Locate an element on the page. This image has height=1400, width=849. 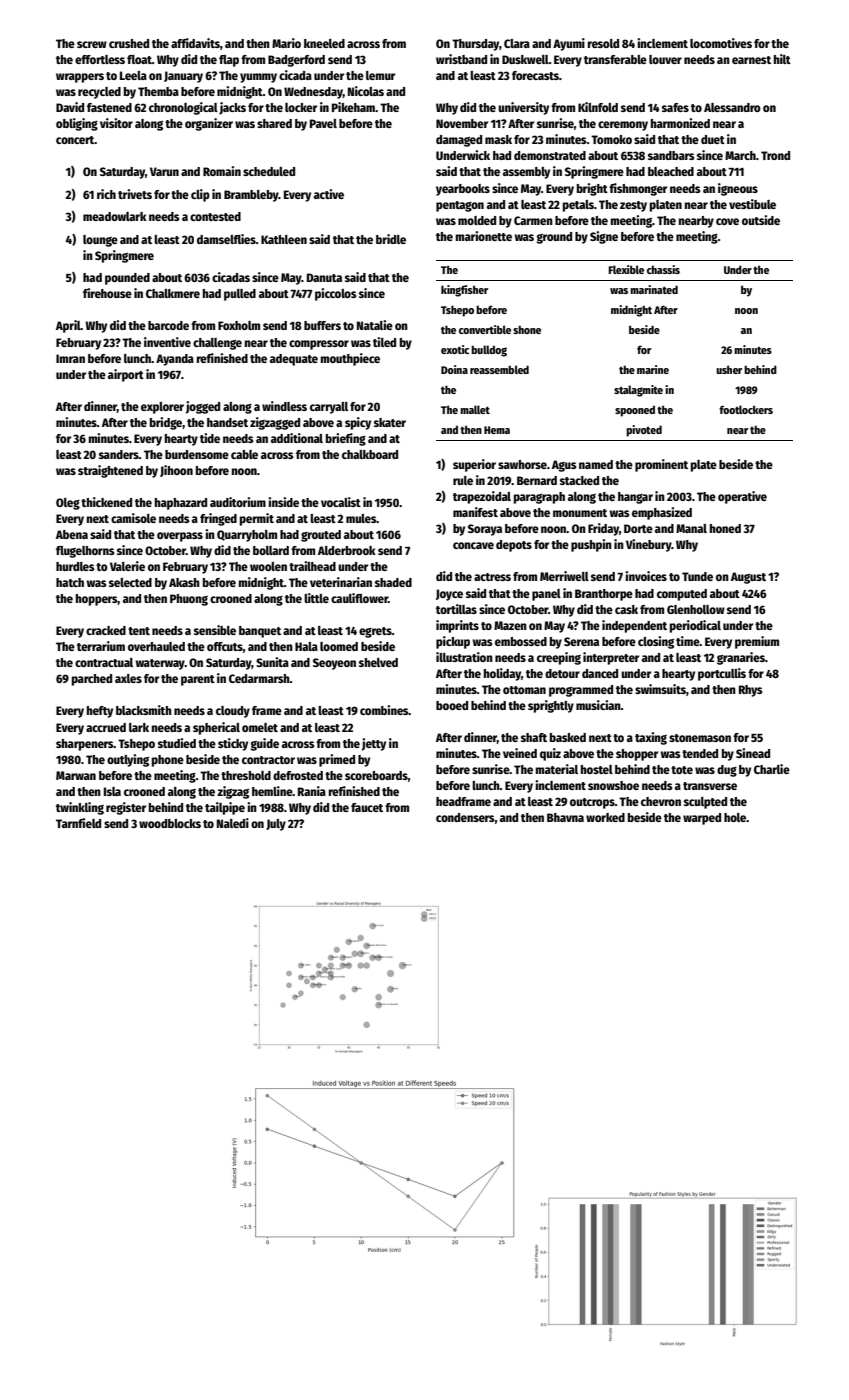
firehouse is located at coordinates (107, 293).
